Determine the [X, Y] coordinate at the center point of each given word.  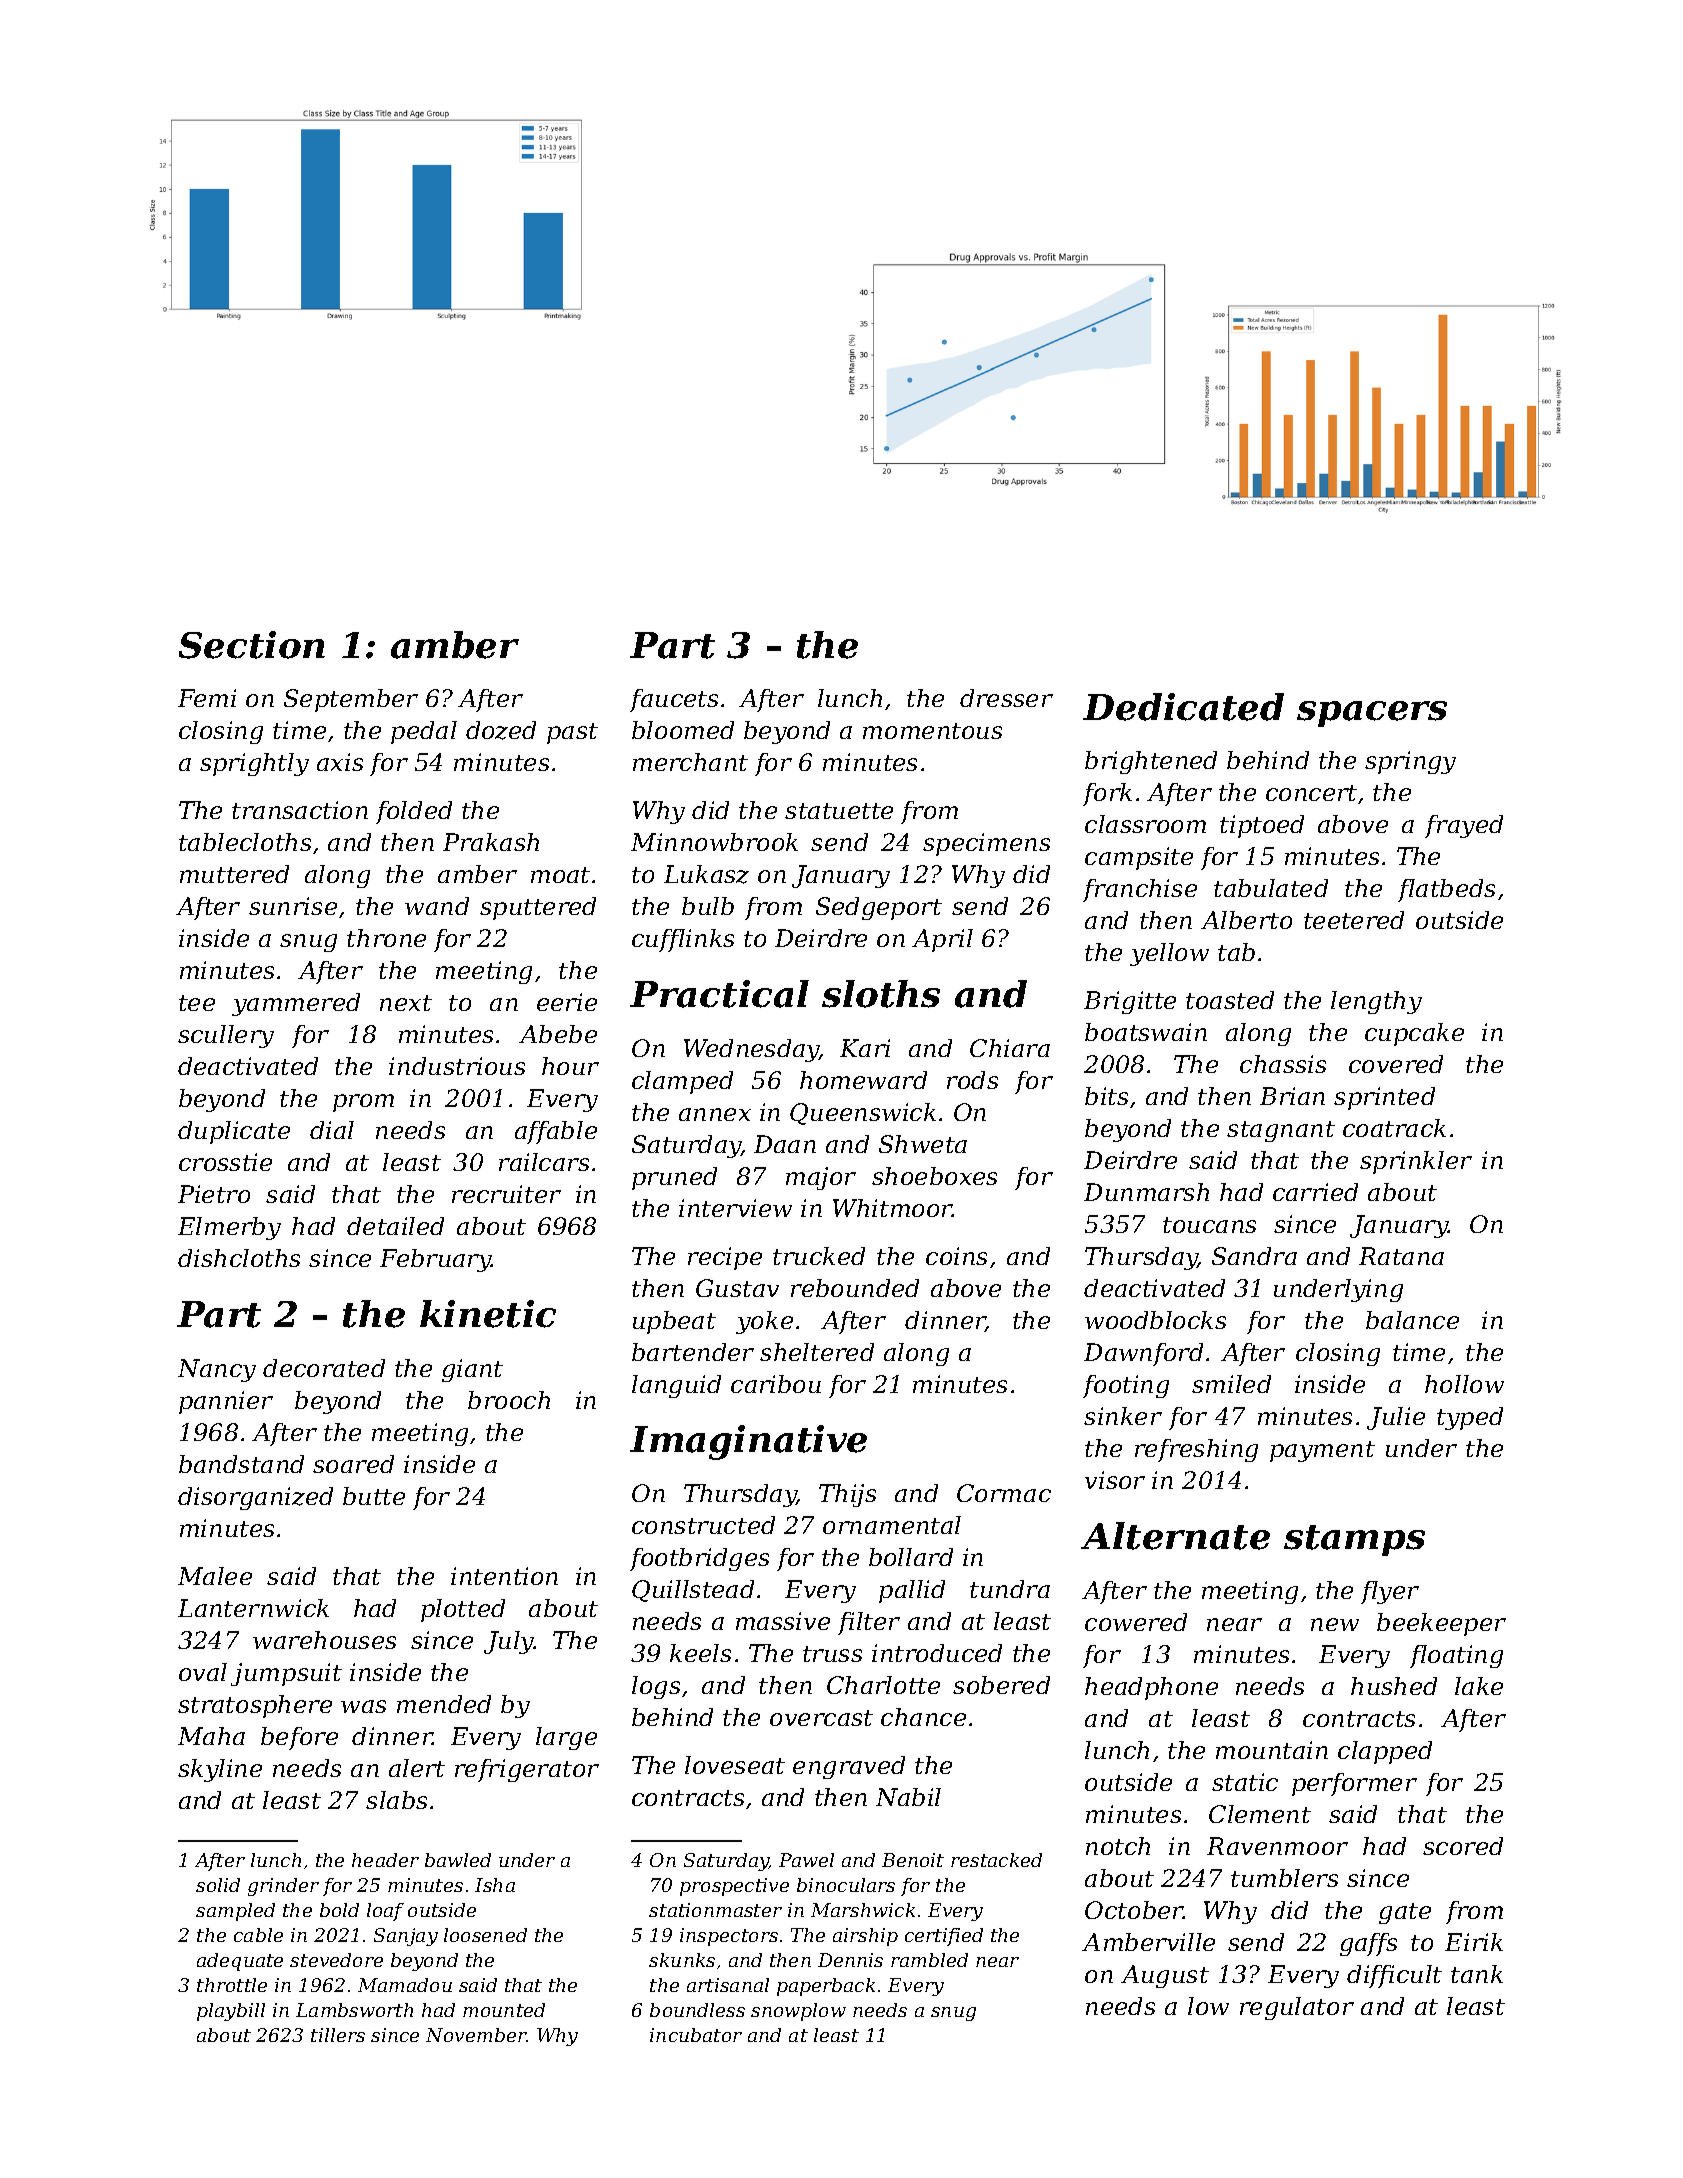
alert [417, 1768]
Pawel [806, 1860]
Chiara [1010, 1048]
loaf [385, 1912]
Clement [1260, 1814]
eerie [567, 1002]
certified [944, 1937]
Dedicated [1183, 707]
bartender [693, 1352]
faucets [674, 700]
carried [1315, 1192]
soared [353, 1464]
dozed [501, 730]
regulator [1297, 2008]
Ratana [1401, 1256]
